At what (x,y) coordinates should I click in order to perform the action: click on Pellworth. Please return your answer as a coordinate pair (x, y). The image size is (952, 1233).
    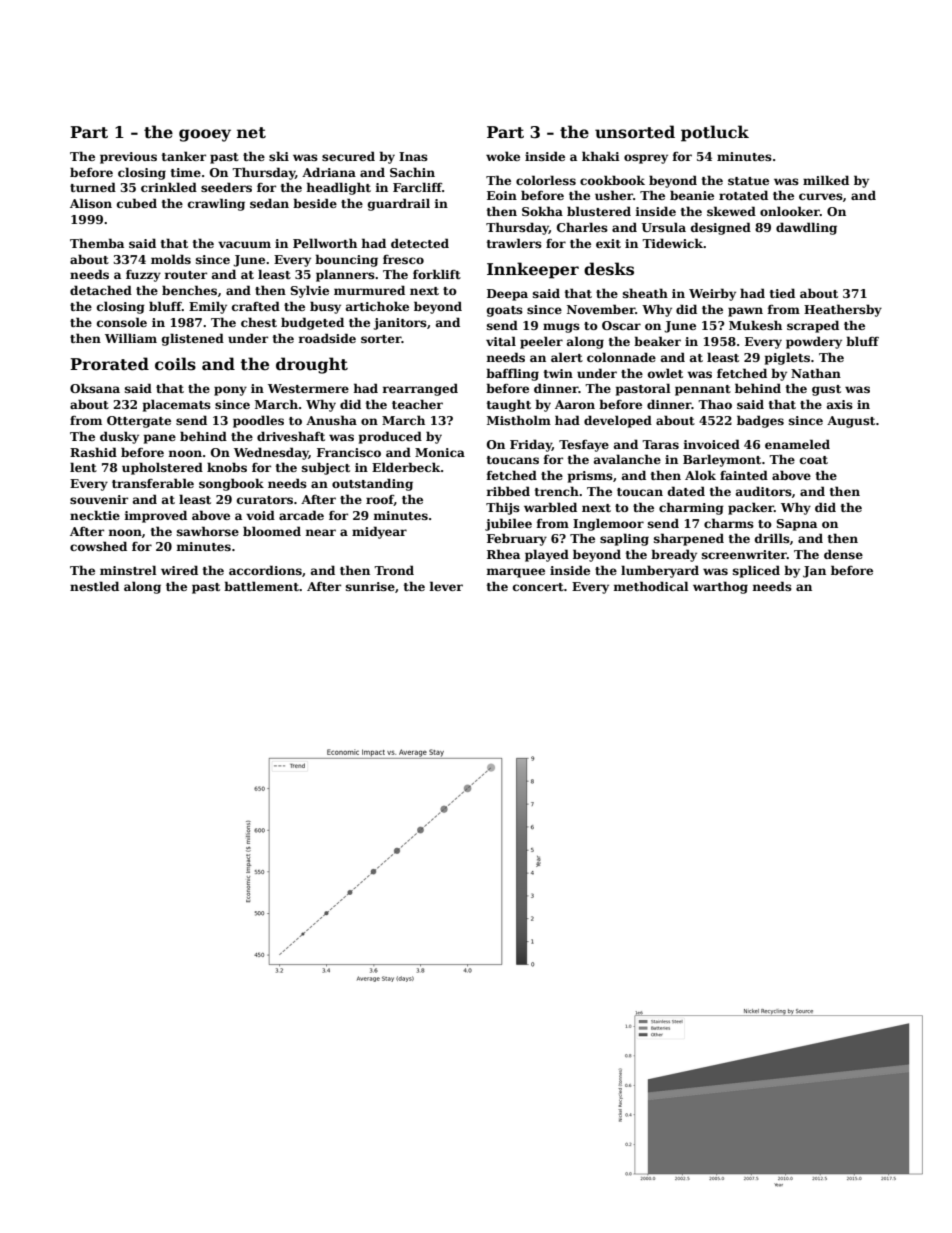
    Looking at the image, I should click on (325, 243).
